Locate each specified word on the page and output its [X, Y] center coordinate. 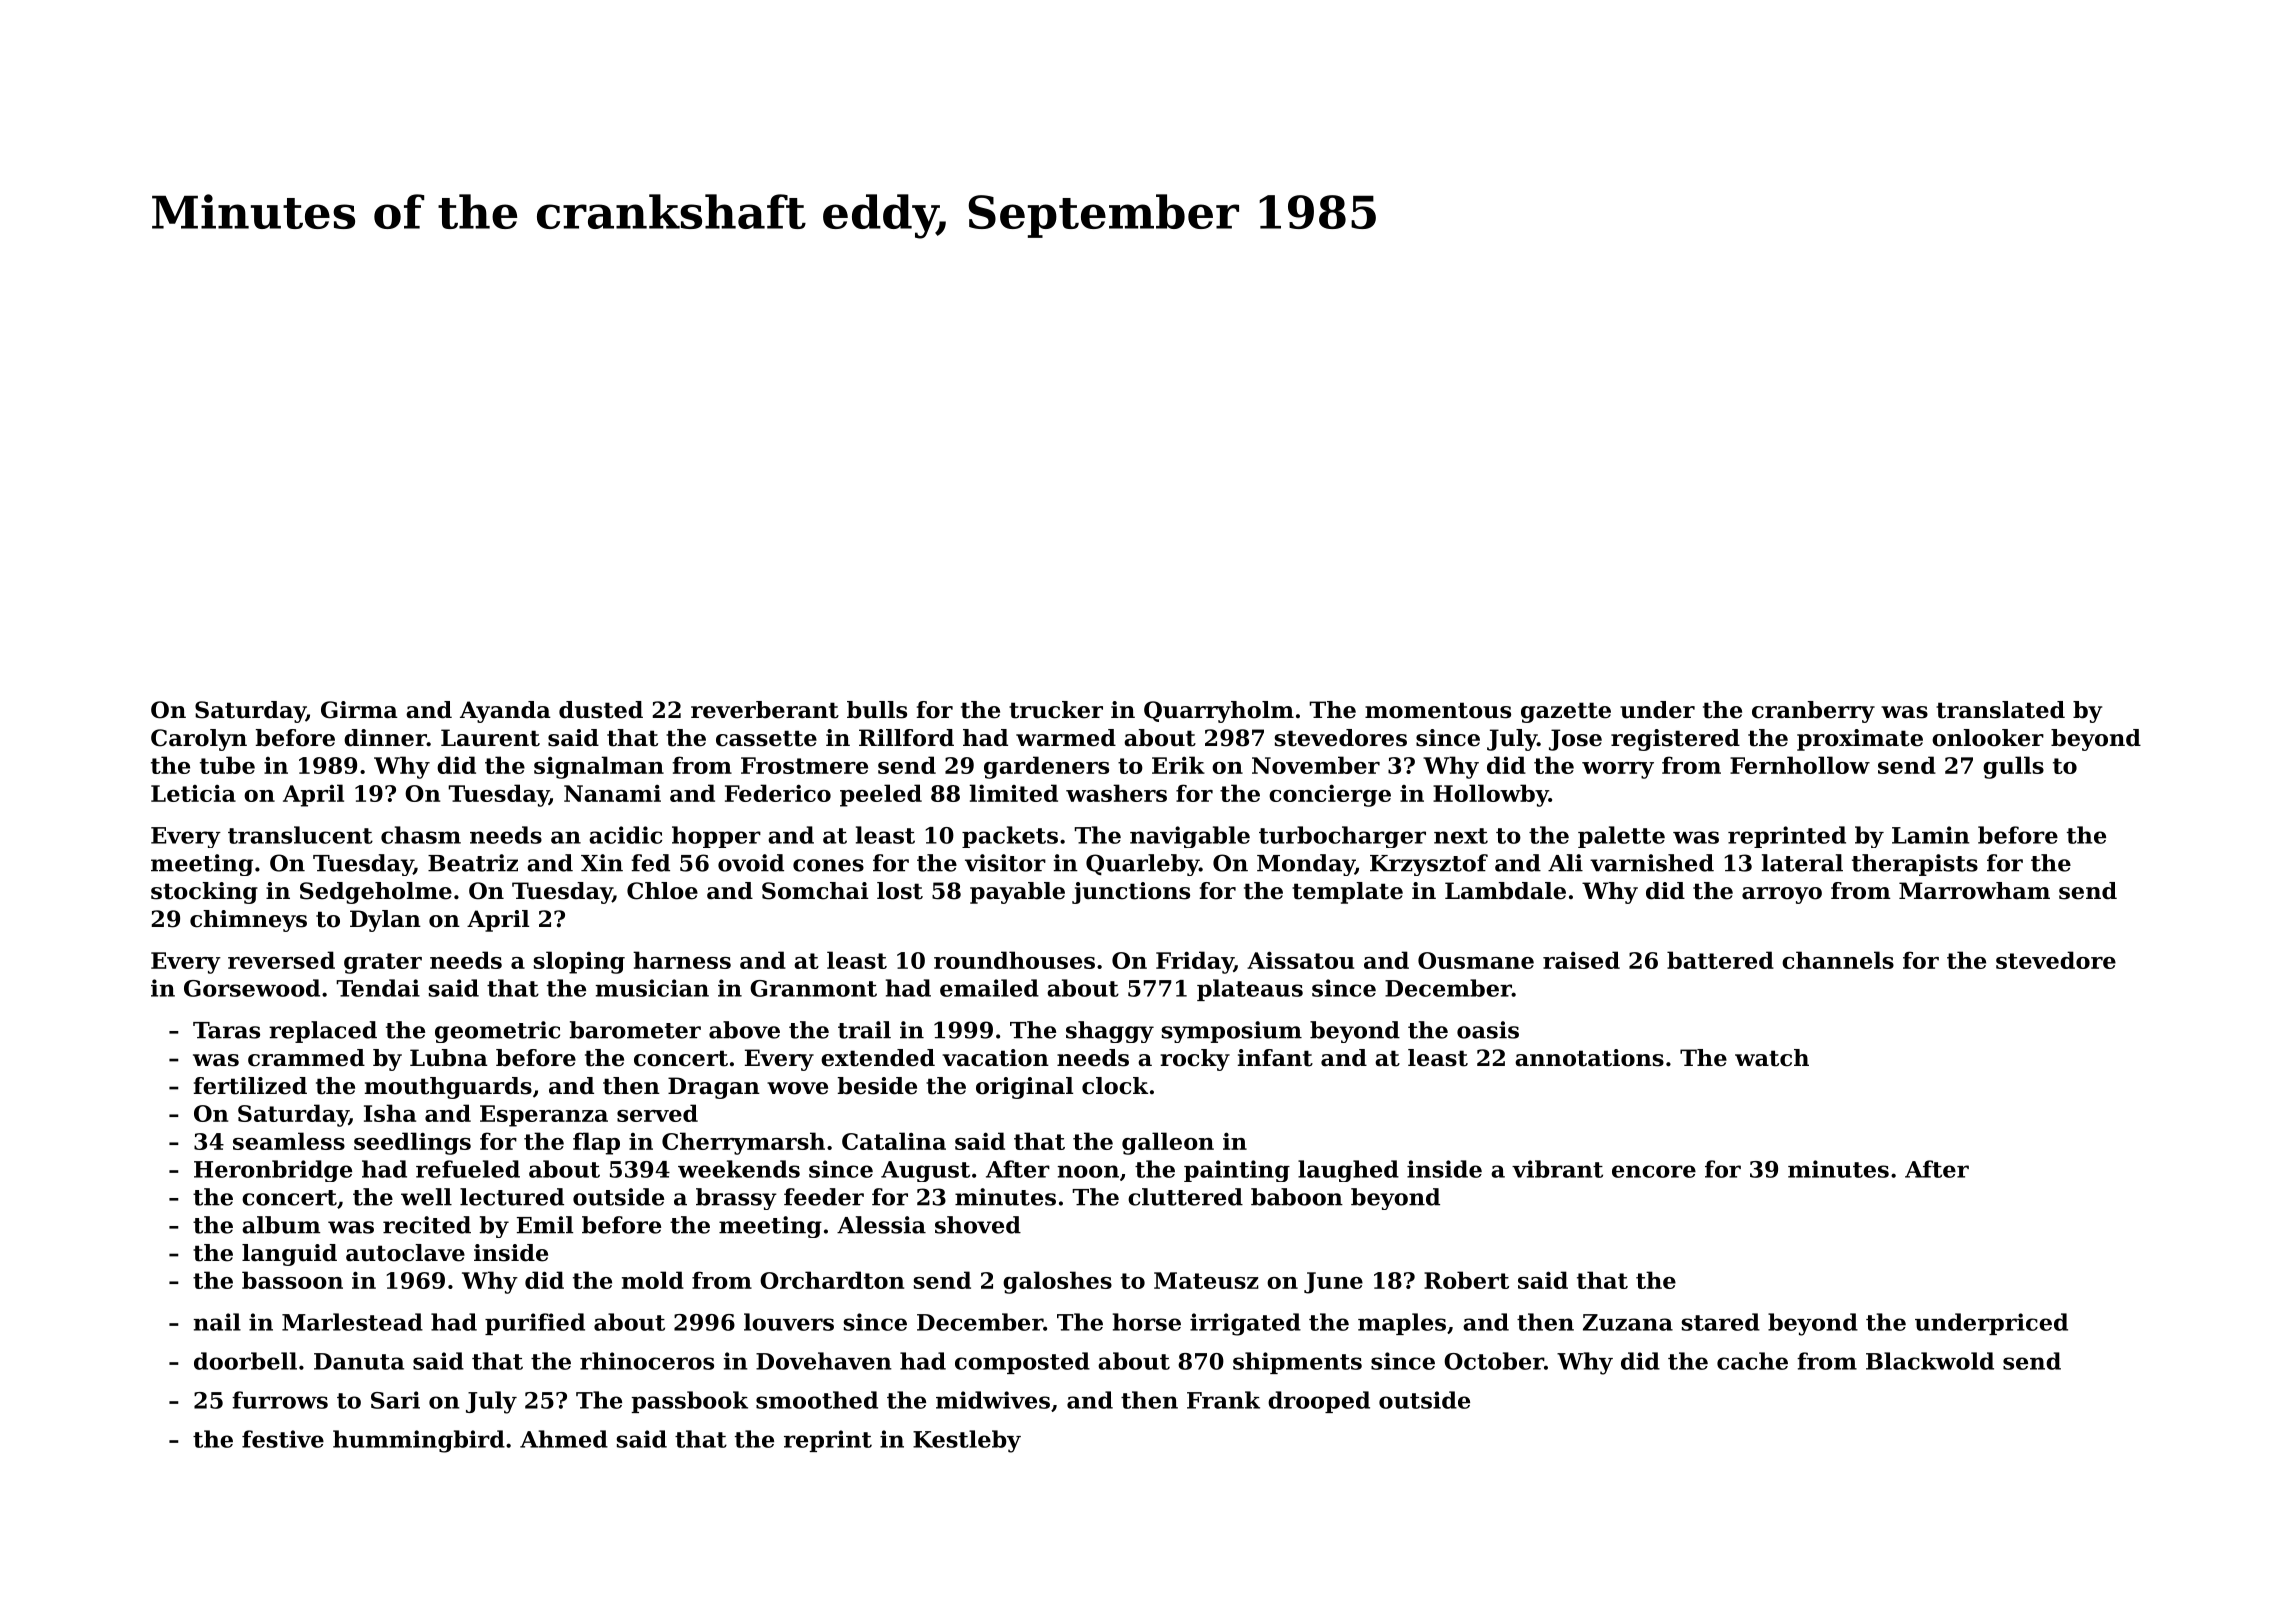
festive [283, 1439]
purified [535, 1324]
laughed [1348, 1171]
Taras [226, 1030]
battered [1720, 960]
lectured [512, 1197]
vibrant [1557, 1169]
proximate [1860, 740]
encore [1654, 1171]
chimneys [248, 921]
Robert [1466, 1280]
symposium [1232, 1032]
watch [1772, 1058]
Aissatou [1300, 960]
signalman [599, 767]
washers [1116, 793]
